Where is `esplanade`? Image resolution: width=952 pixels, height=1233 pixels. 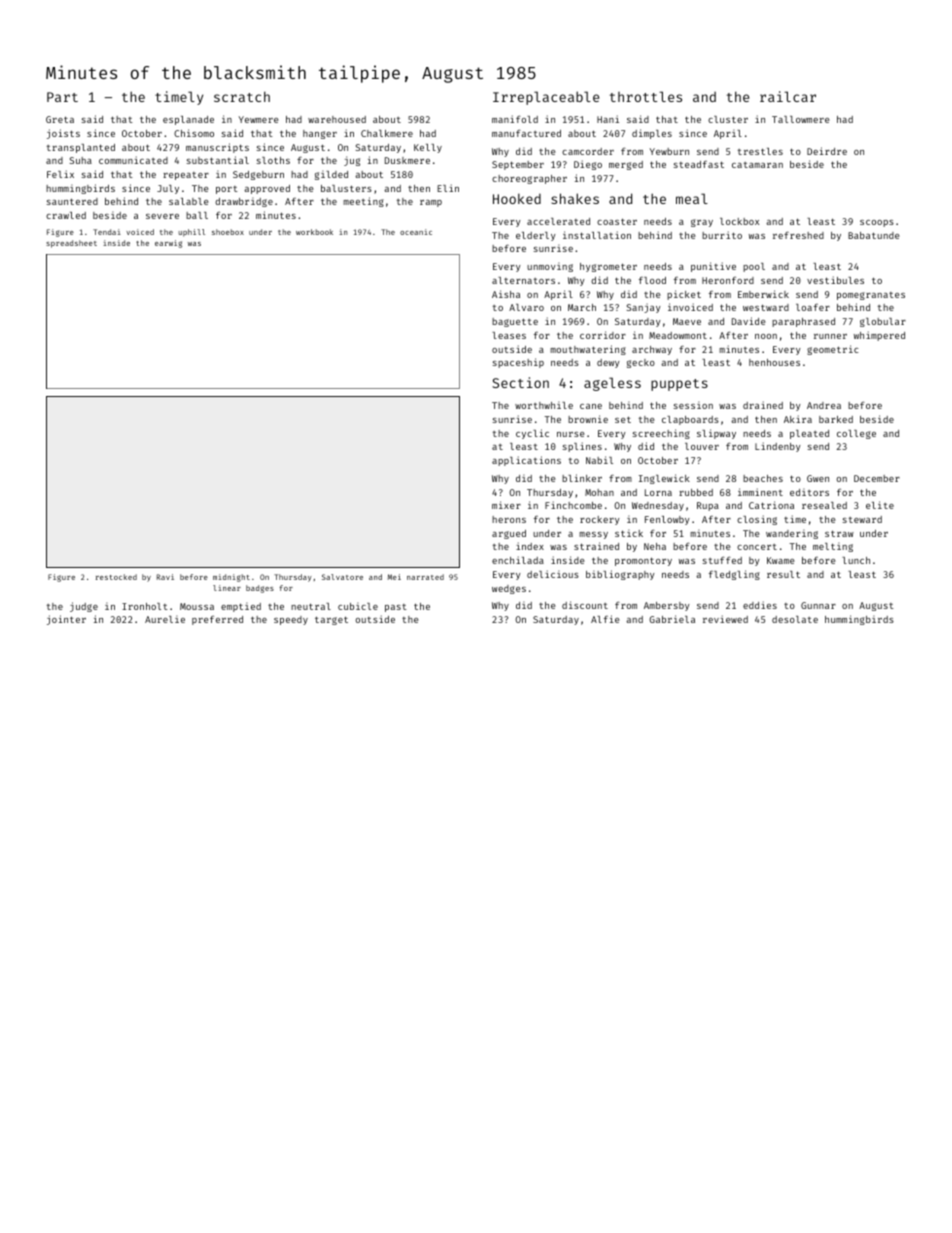 esplanade is located at coordinates (188, 120).
